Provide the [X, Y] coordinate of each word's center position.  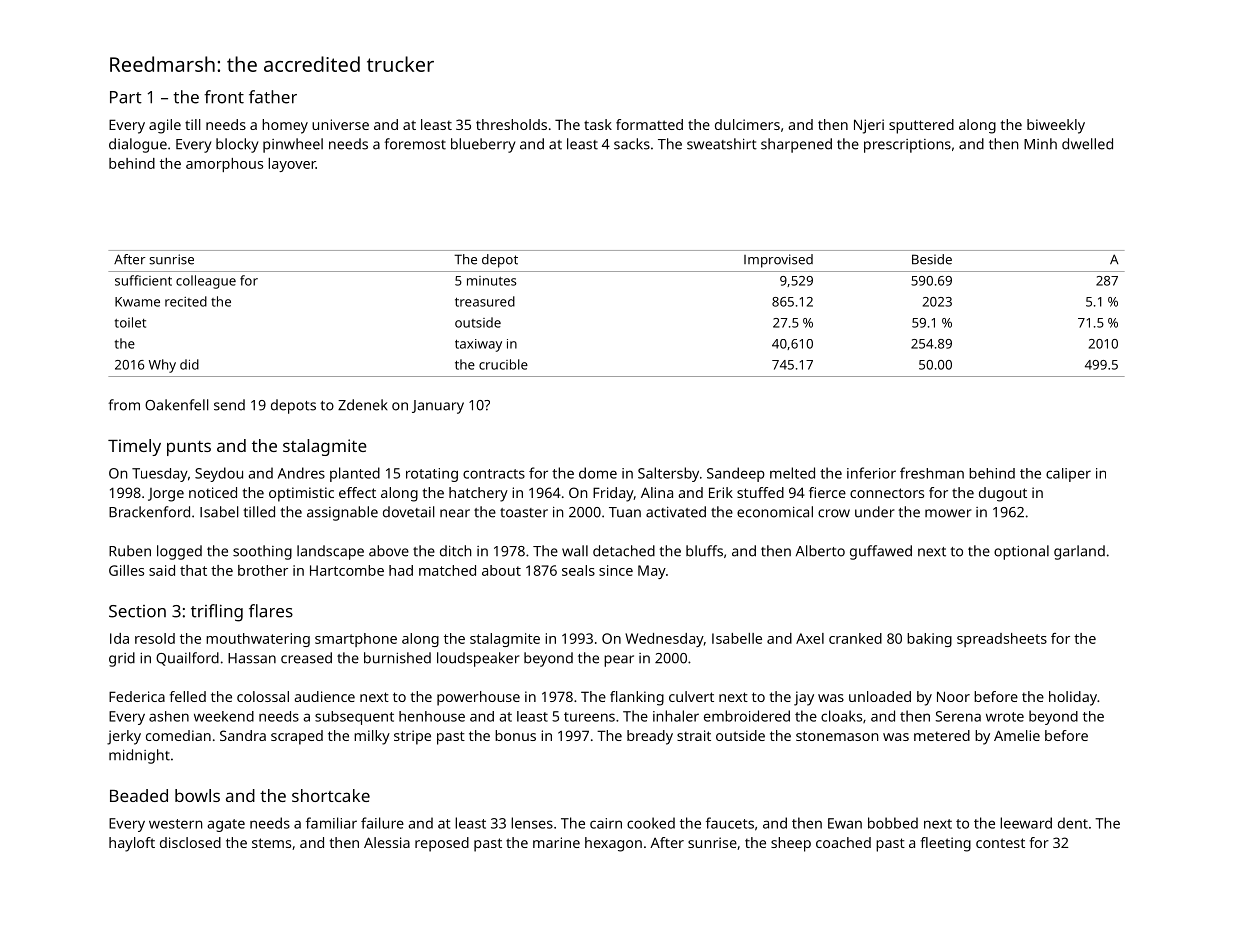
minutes [492, 281]
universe [340, 124]
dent [1073, 823]
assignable [342, 513]
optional [1021, 552]
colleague [206, 282]
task [598, 124]
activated [676, 512]
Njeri [869, 126]
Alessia [387, 842]
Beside [932, 259]
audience [324, 696]
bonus [515, 735]
